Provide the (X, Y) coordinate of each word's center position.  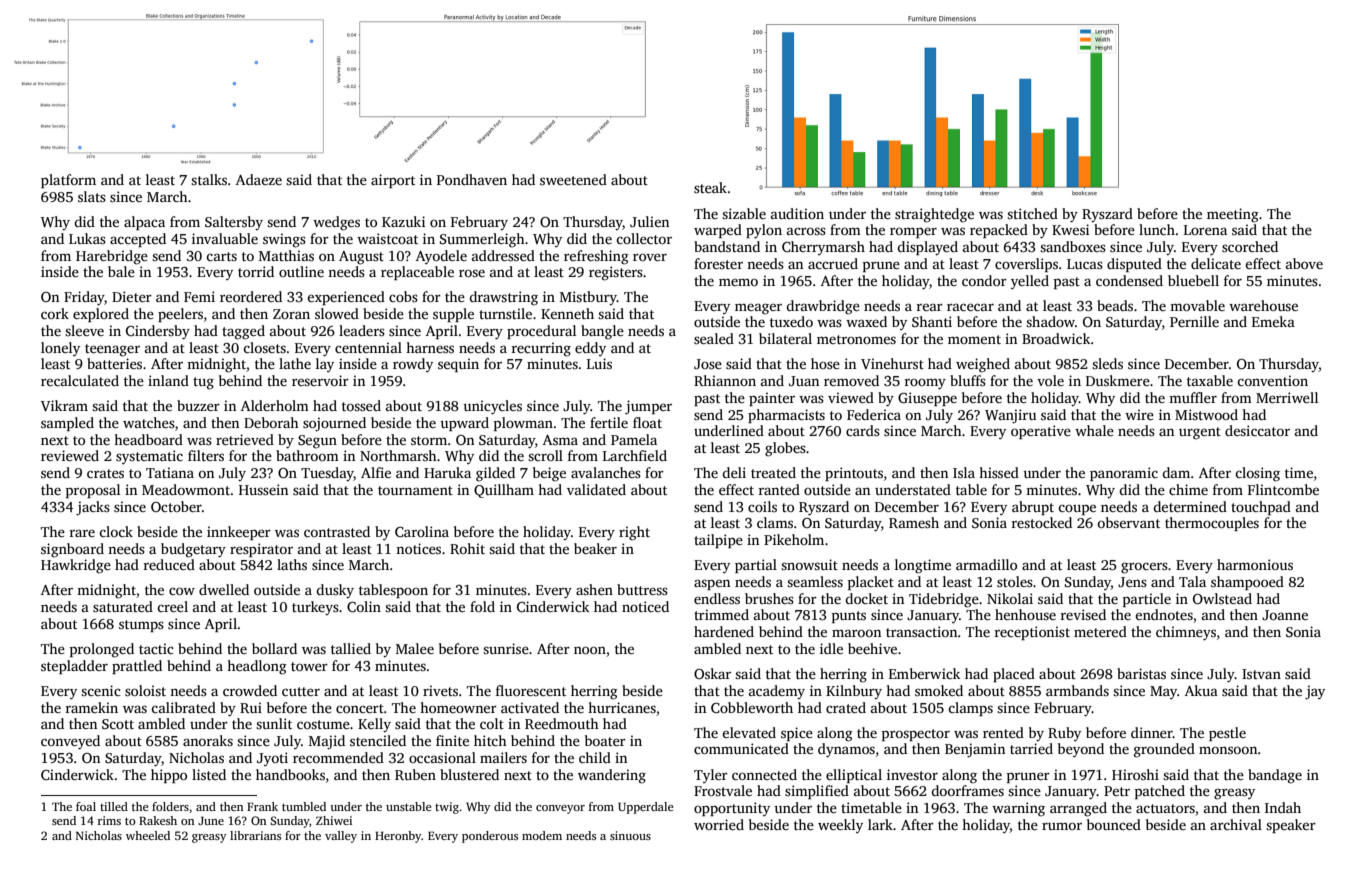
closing (1257, 474)
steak (710, 187)
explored (101, 315)
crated (846, 707)
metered (1100, 631)
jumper (648, 407)
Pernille (1194, 321)
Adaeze (259, 179)
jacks (93, 508)
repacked (999, 231)
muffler (1193, 397)
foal (86, 806)
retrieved (245, 439)
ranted (779, 489)
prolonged (102, 650)
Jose (708, 364)
